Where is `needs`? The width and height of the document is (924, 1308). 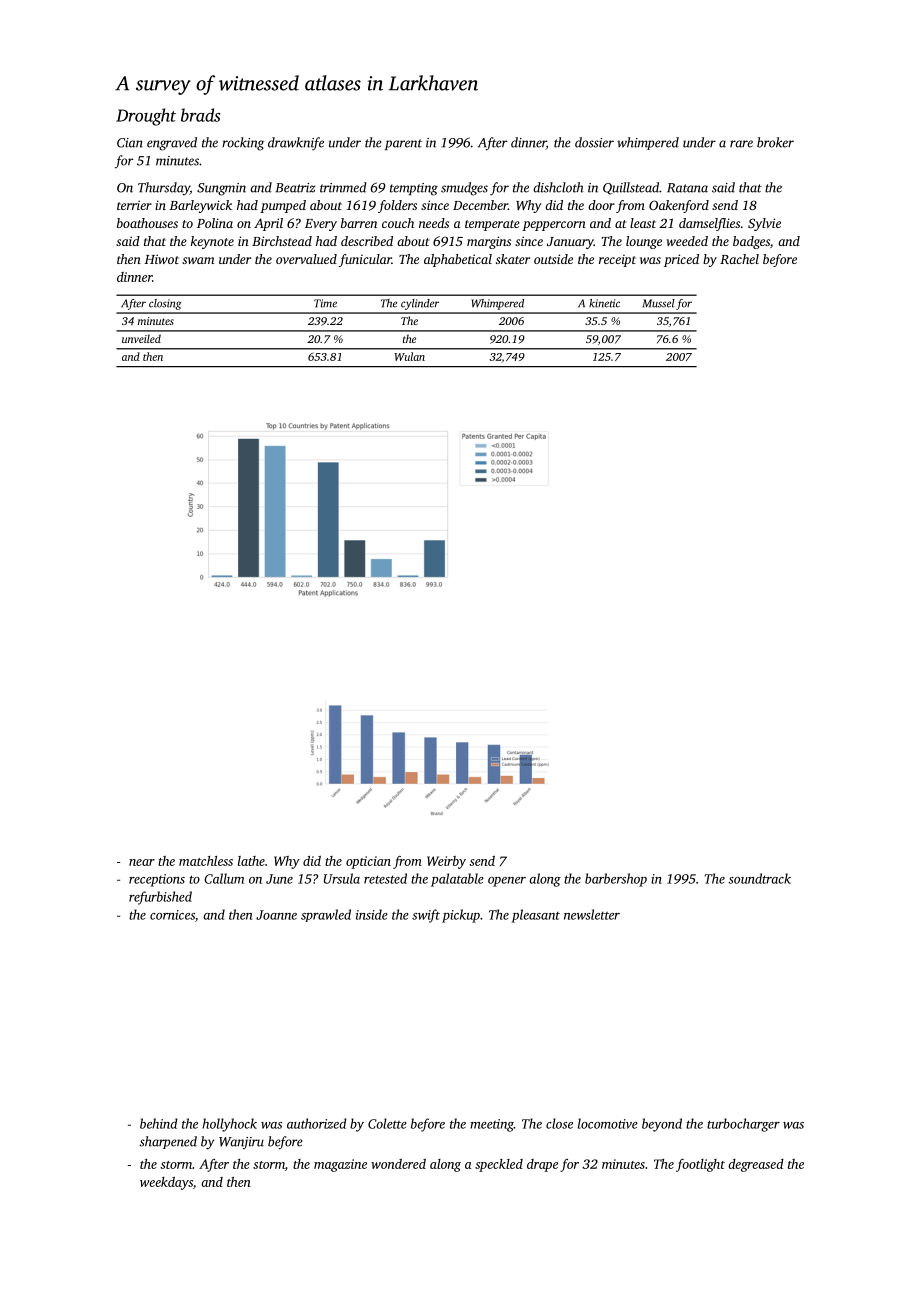
needs is located at coordinates (434, 223).
